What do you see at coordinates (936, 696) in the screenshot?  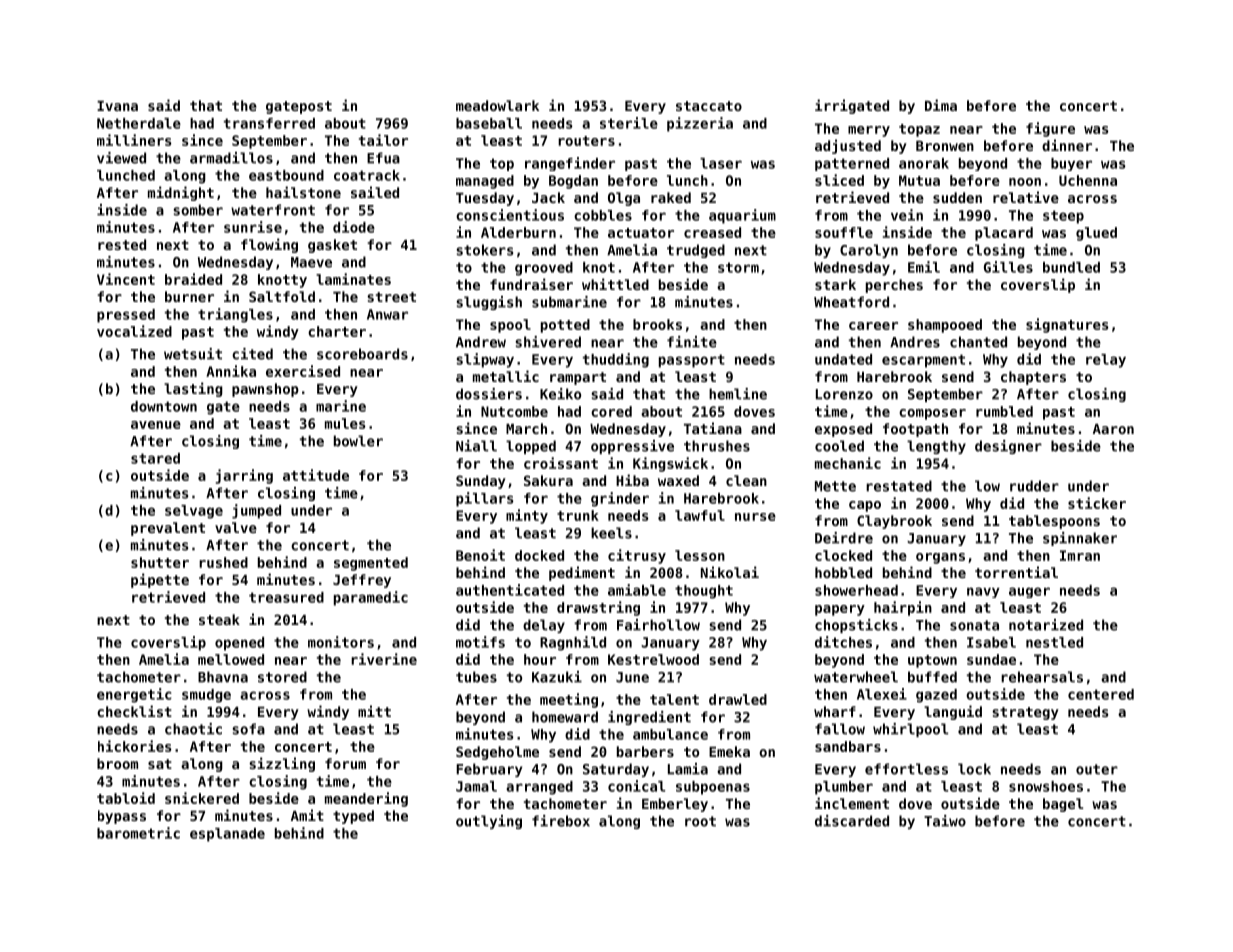 I see `gazed` at bounding box center [936, 696].
